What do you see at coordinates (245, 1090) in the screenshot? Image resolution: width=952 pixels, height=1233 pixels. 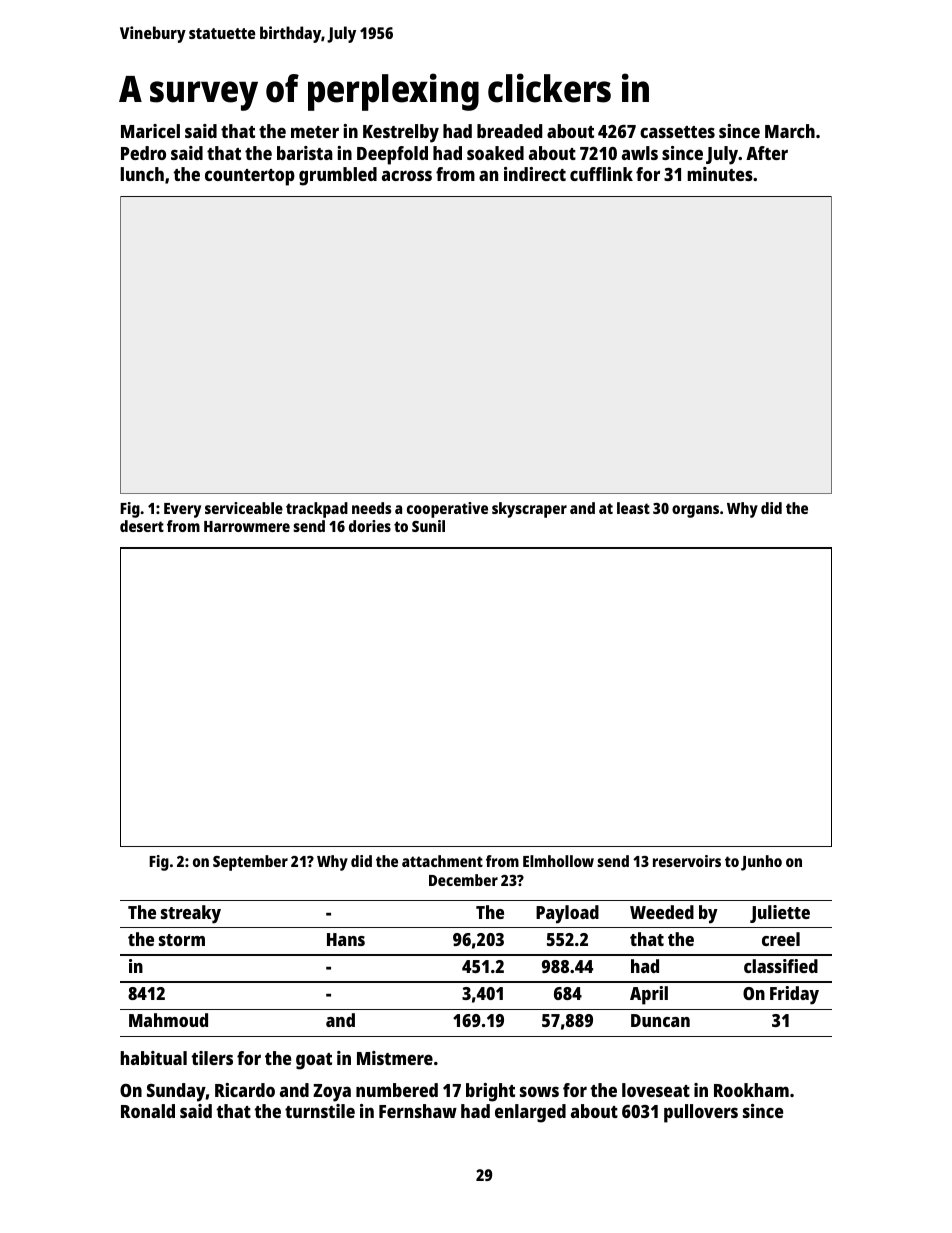 I see `Ricardo` at bounding box center [245, 1090].
